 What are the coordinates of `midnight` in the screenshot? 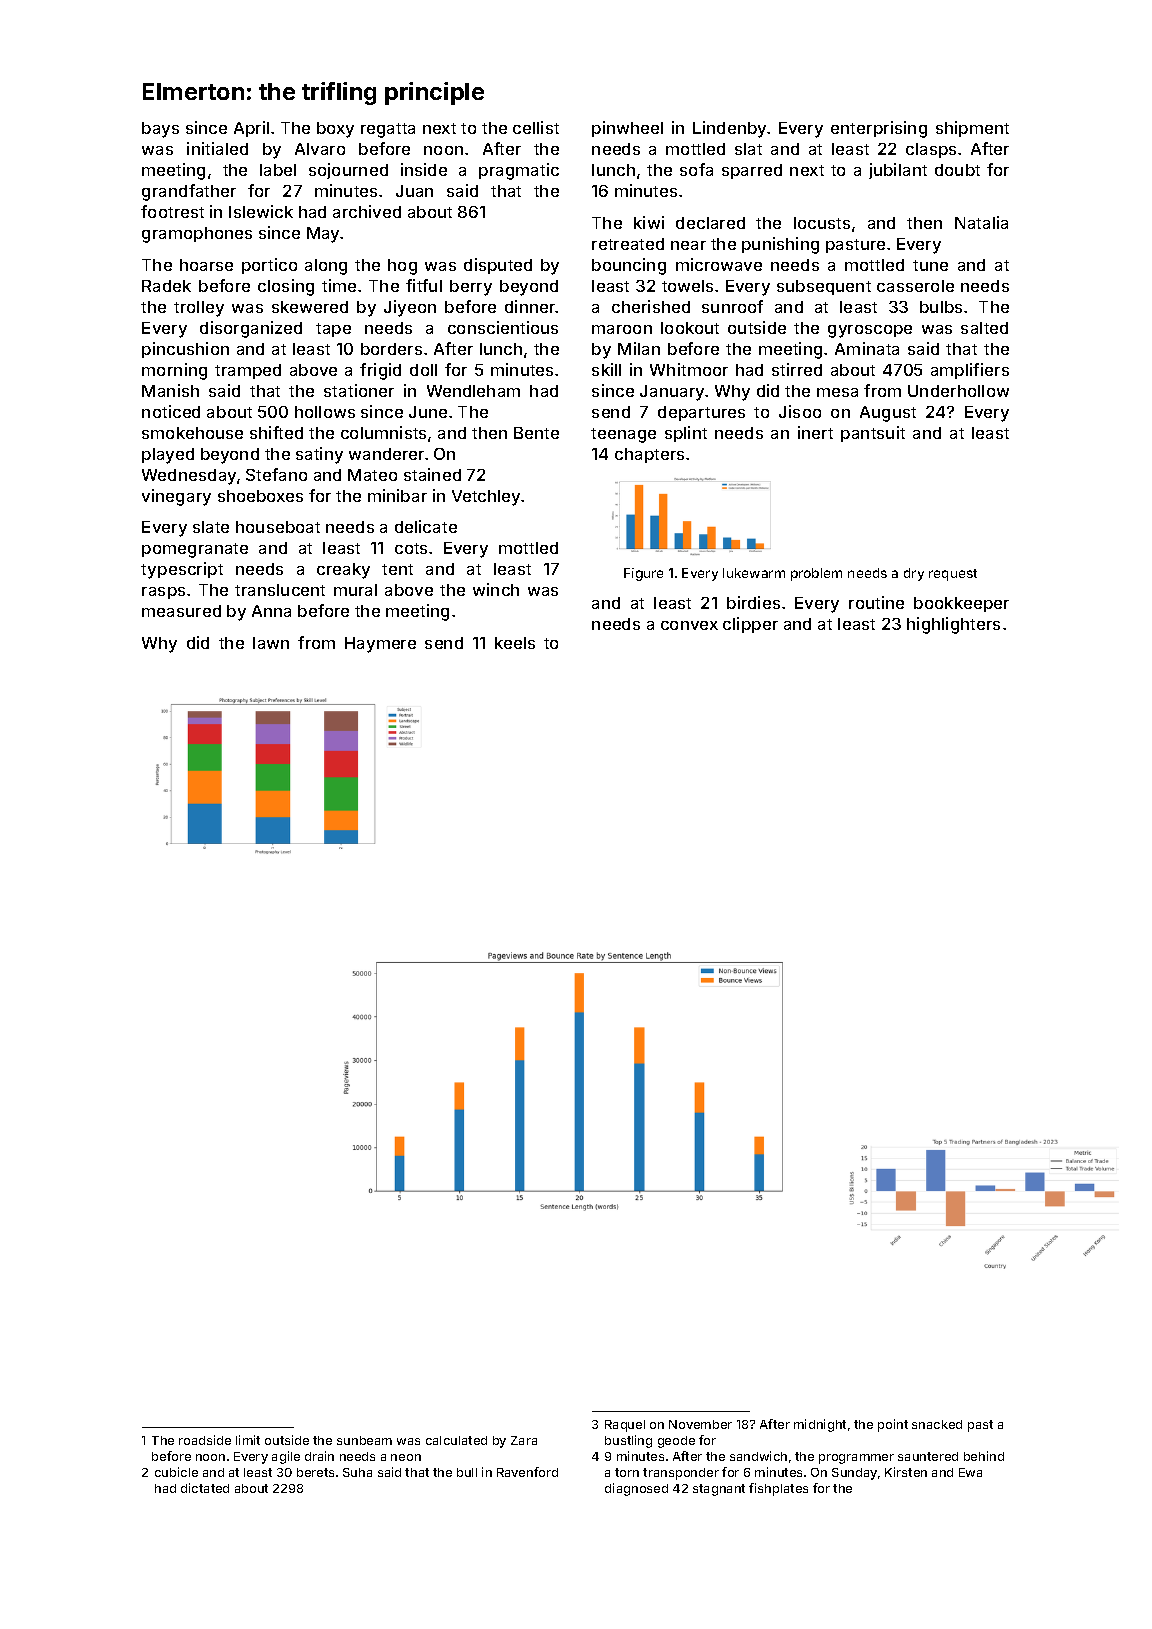 It's located at (820, 1425).
